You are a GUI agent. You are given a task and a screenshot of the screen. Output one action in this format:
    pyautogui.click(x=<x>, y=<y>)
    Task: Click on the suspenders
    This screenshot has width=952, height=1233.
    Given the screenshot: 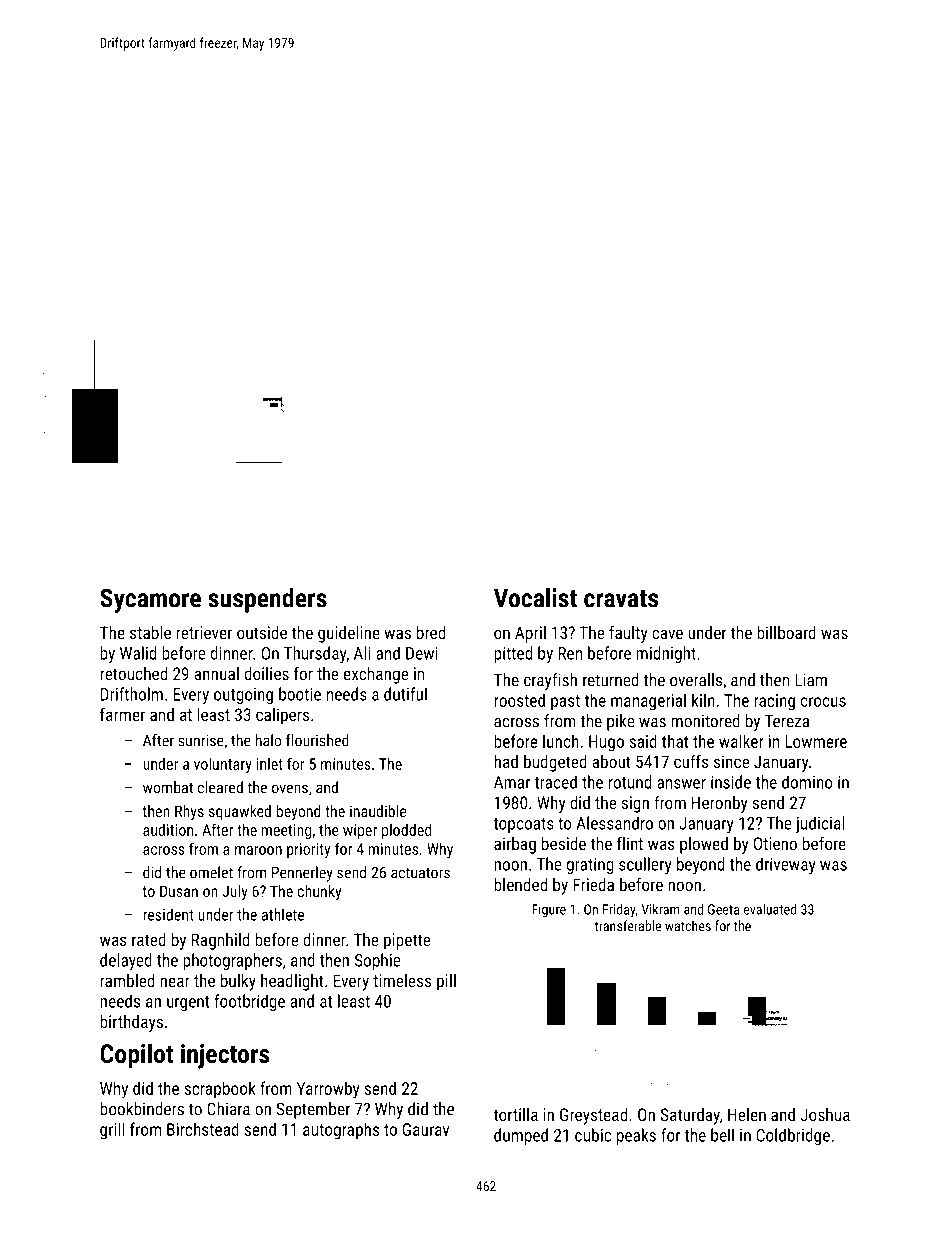 What is the action you would take?
    pyautogui.click(x=267, y=600)
